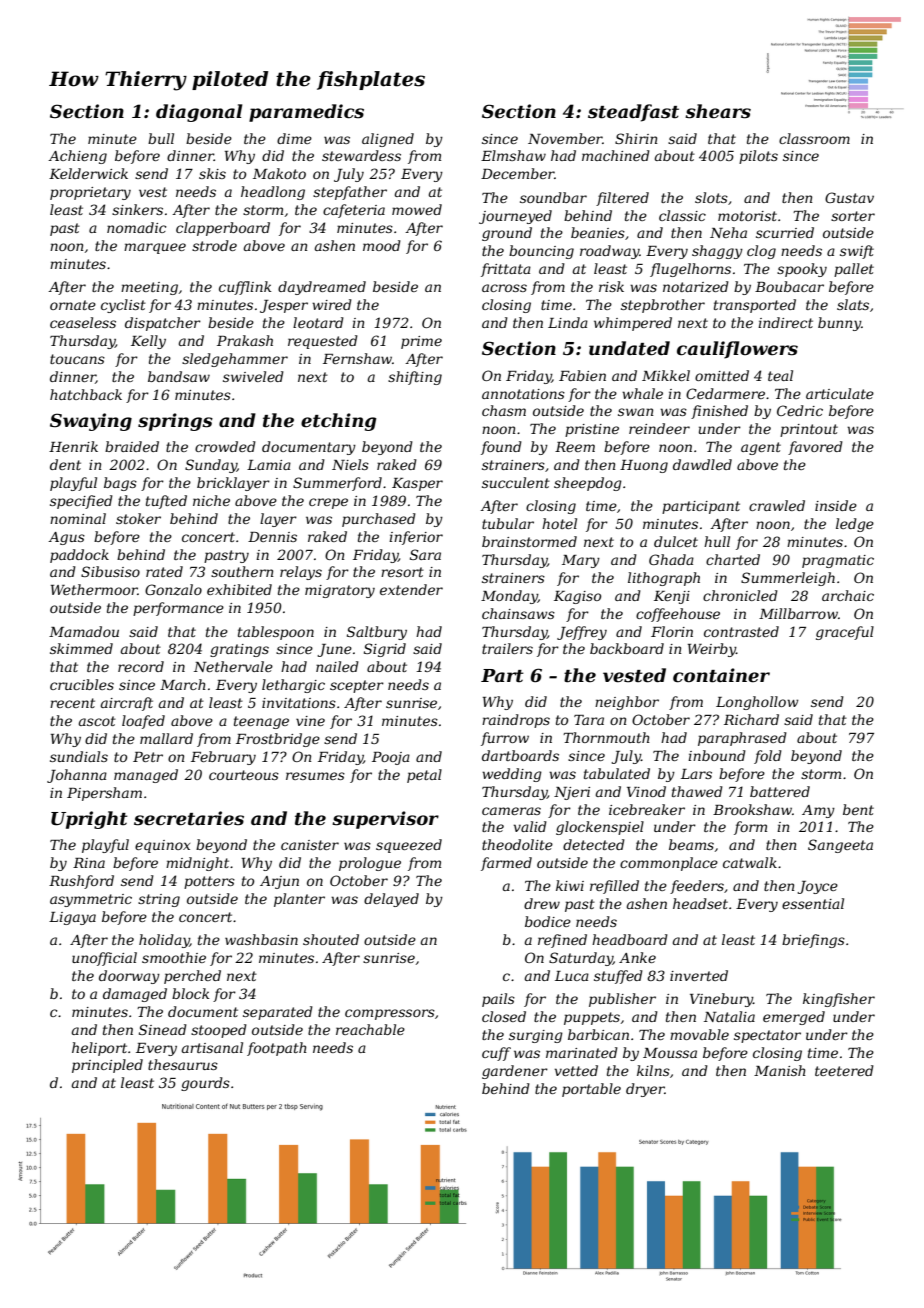 The image size is (924, 1308). Describe the element at coordinates (199, 113) in the screenshot. I see `diagonal` at that location.
